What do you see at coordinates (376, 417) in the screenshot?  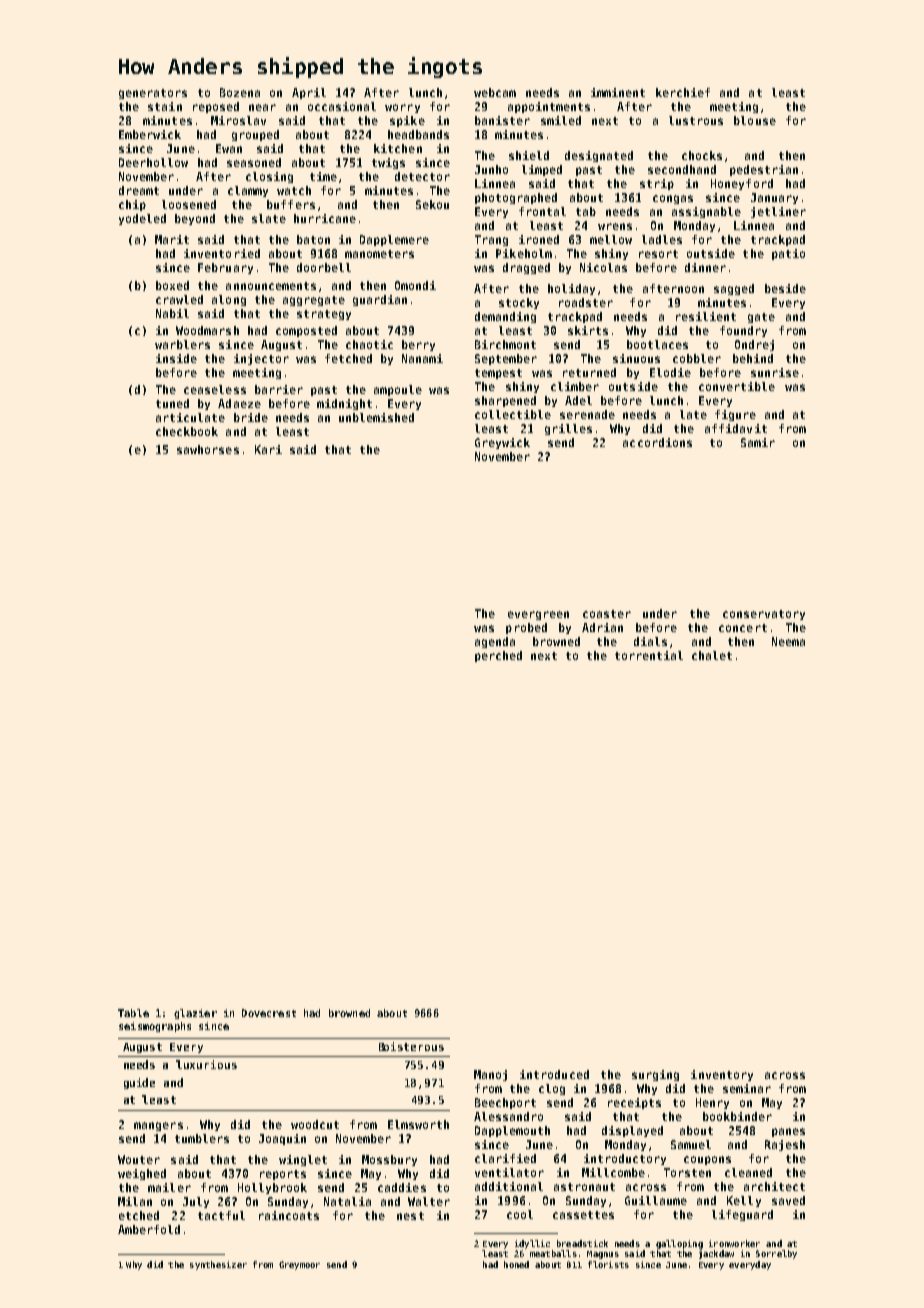 I see `unblemished` at bounding box center [376, 417].
